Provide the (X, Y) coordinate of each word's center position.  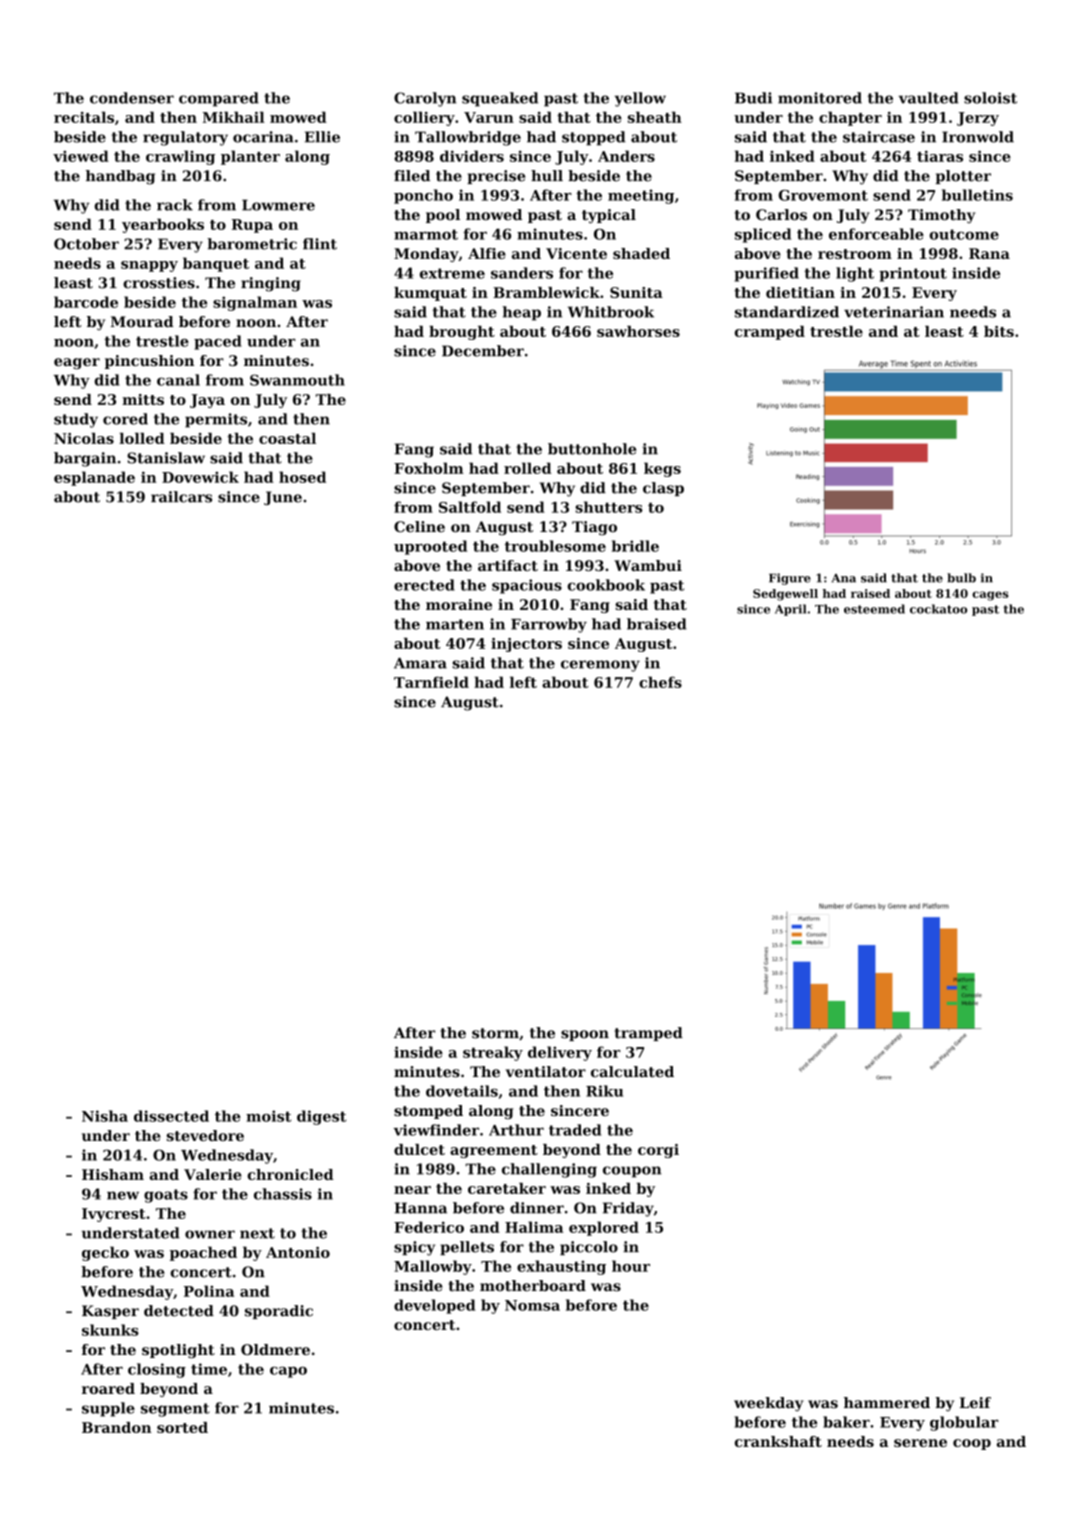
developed (434, 1306)
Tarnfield (431, 682)
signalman (255, 303)
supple (108, 1409)
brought (462, 333)
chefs (660, 682)
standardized (787, 312)
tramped (649, 1034)
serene (920, 1443)
